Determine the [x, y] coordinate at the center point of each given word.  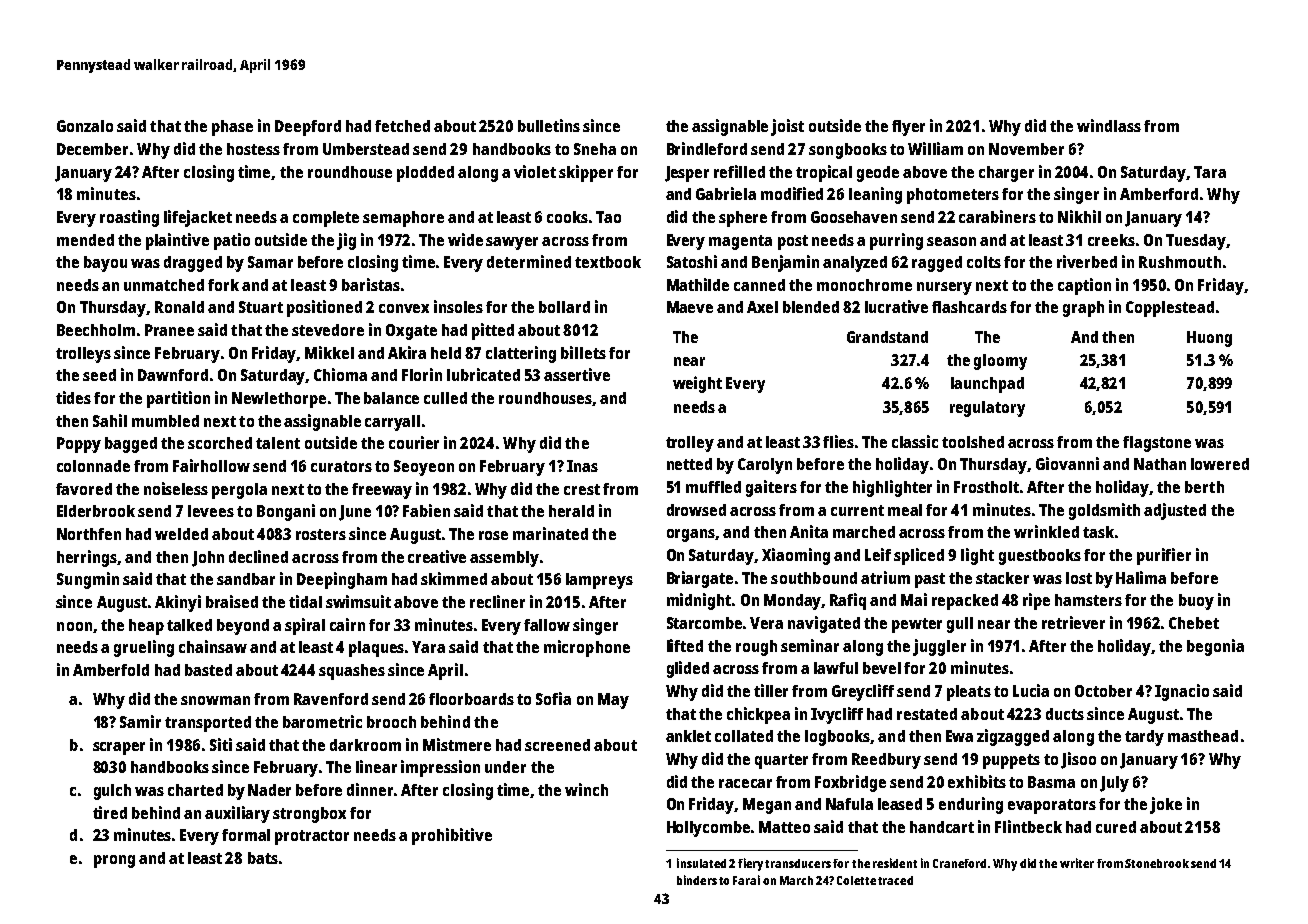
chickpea [758, 715]
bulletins [549, 125]
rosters [321, 534]
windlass [1109, 125]
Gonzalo [85, 126]
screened [557, 745]
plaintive [177, 241]
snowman [215, 700]
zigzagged [1013, 737]
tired [110, 812]
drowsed [696, 510]
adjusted [1175, 511]
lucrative [896, 306]
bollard [564, 307]
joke [1166, 805]
